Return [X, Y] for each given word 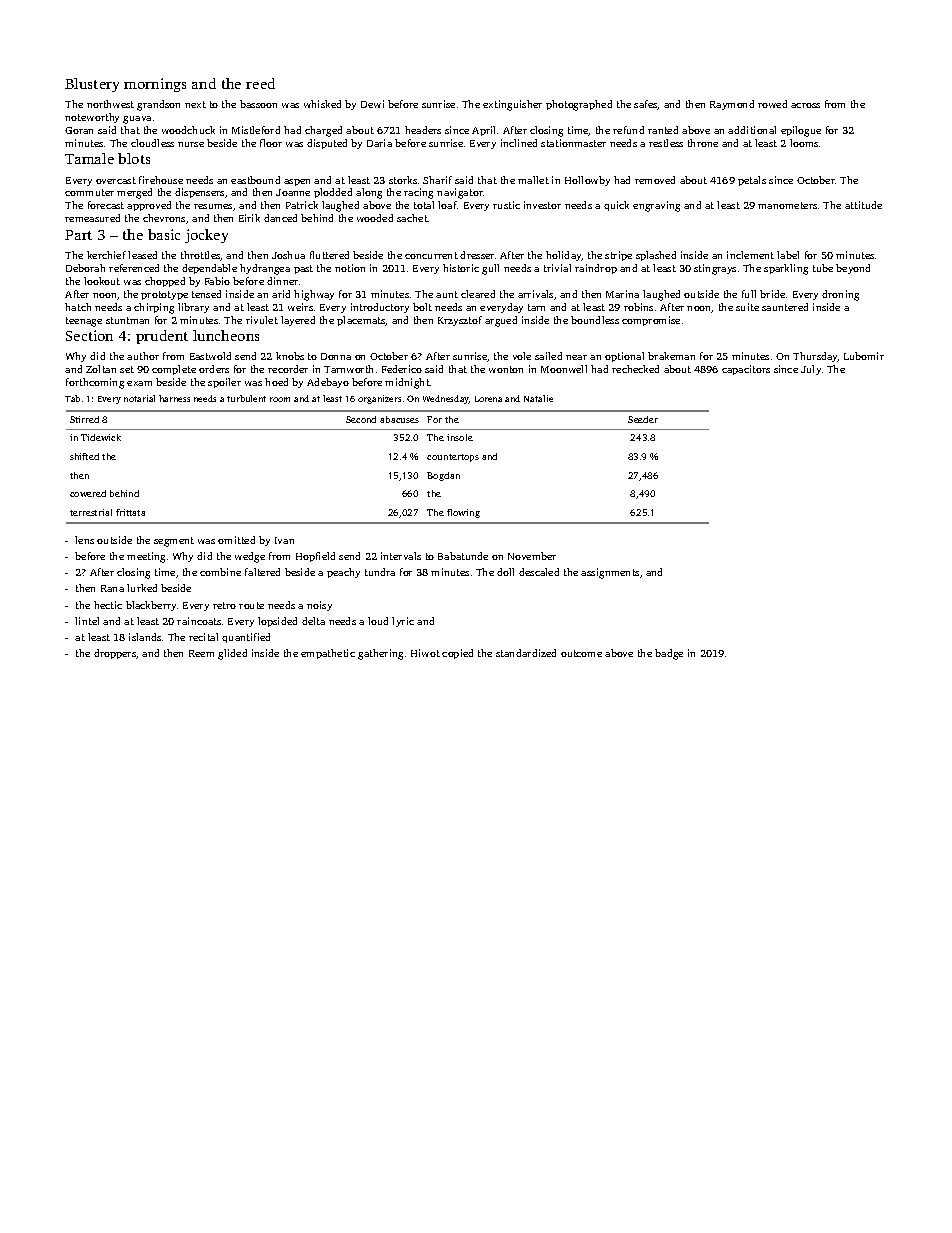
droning [840, 295]
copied [457, 654]
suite [747, 307]
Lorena [488, 399]
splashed [656, 256]
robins [638, 307]
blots [134, 158]
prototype [164, 295]
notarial [139, 398]
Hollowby [587, 181]
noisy [319, 606]
